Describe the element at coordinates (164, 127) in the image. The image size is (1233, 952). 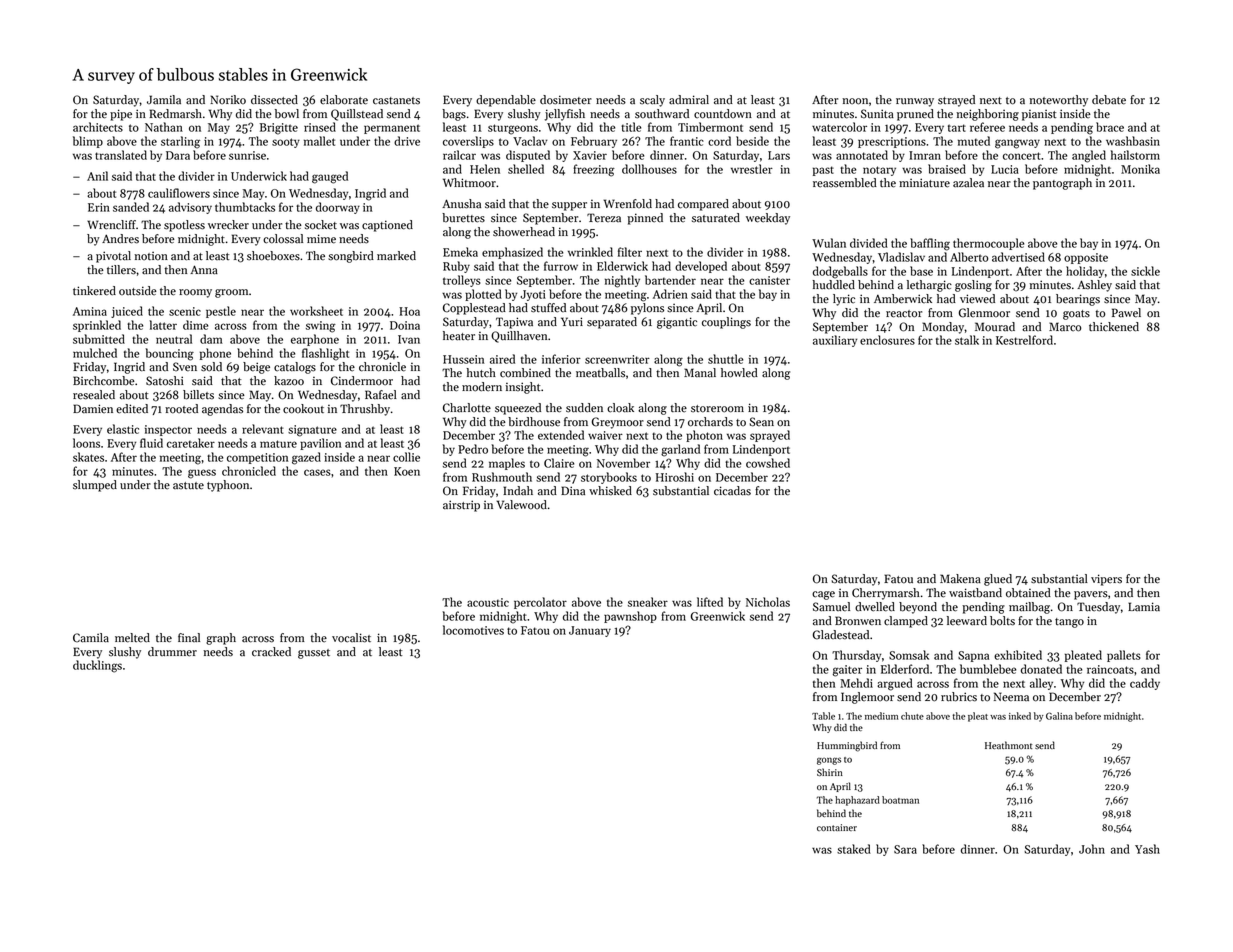
I see `Nathan` at that location.
